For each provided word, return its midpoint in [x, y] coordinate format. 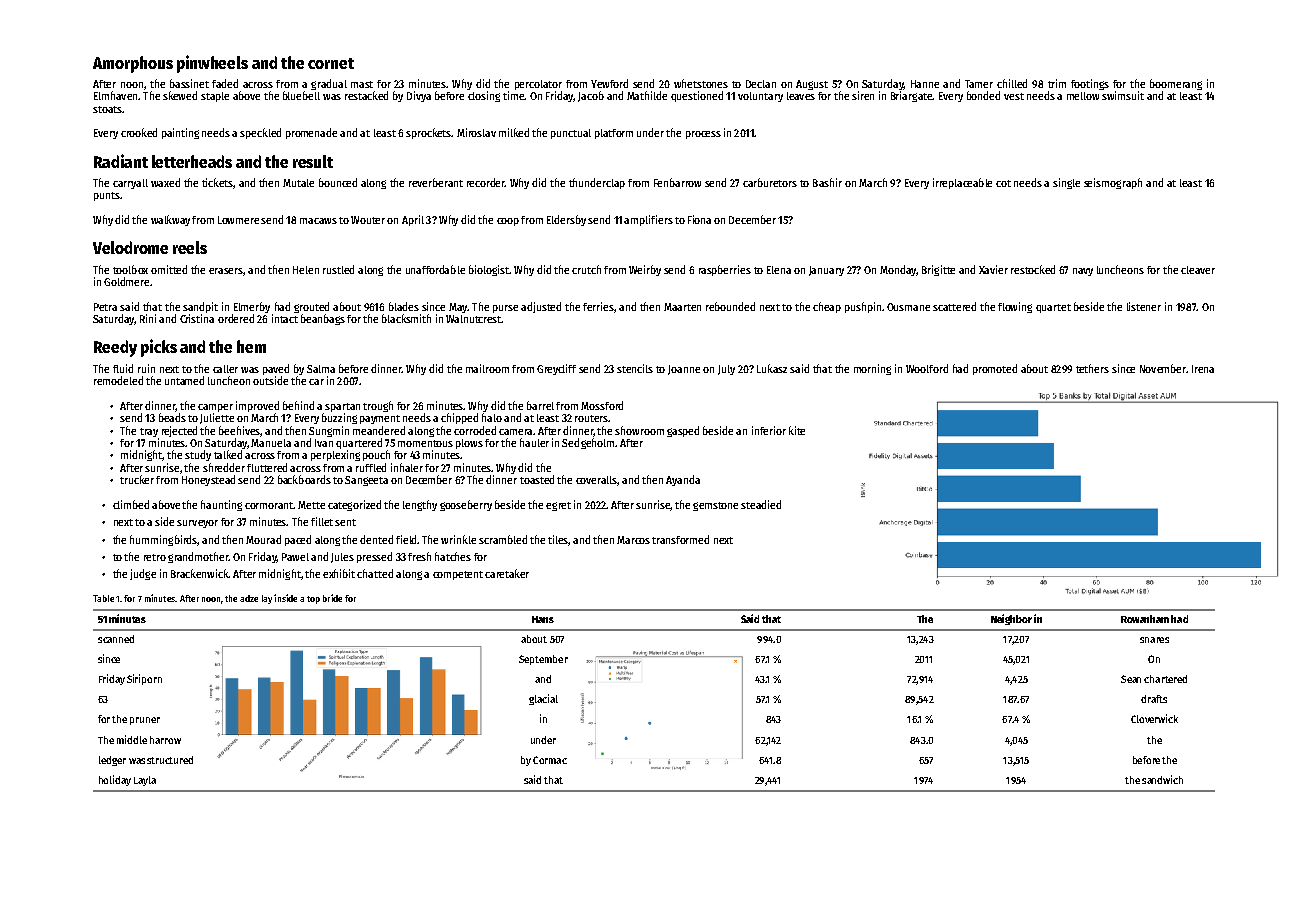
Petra [105, 307]
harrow [165, 740]
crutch [586, 269]
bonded [983, 95]
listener [1144, 306]
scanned [116, 639]
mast [362, 84]
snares [1154, 640]
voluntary [760, 97]
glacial [543, 699]
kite [797, 430]
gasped [683, 431]
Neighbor [1011, 619]
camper [215, 408]
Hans [543, 619]
